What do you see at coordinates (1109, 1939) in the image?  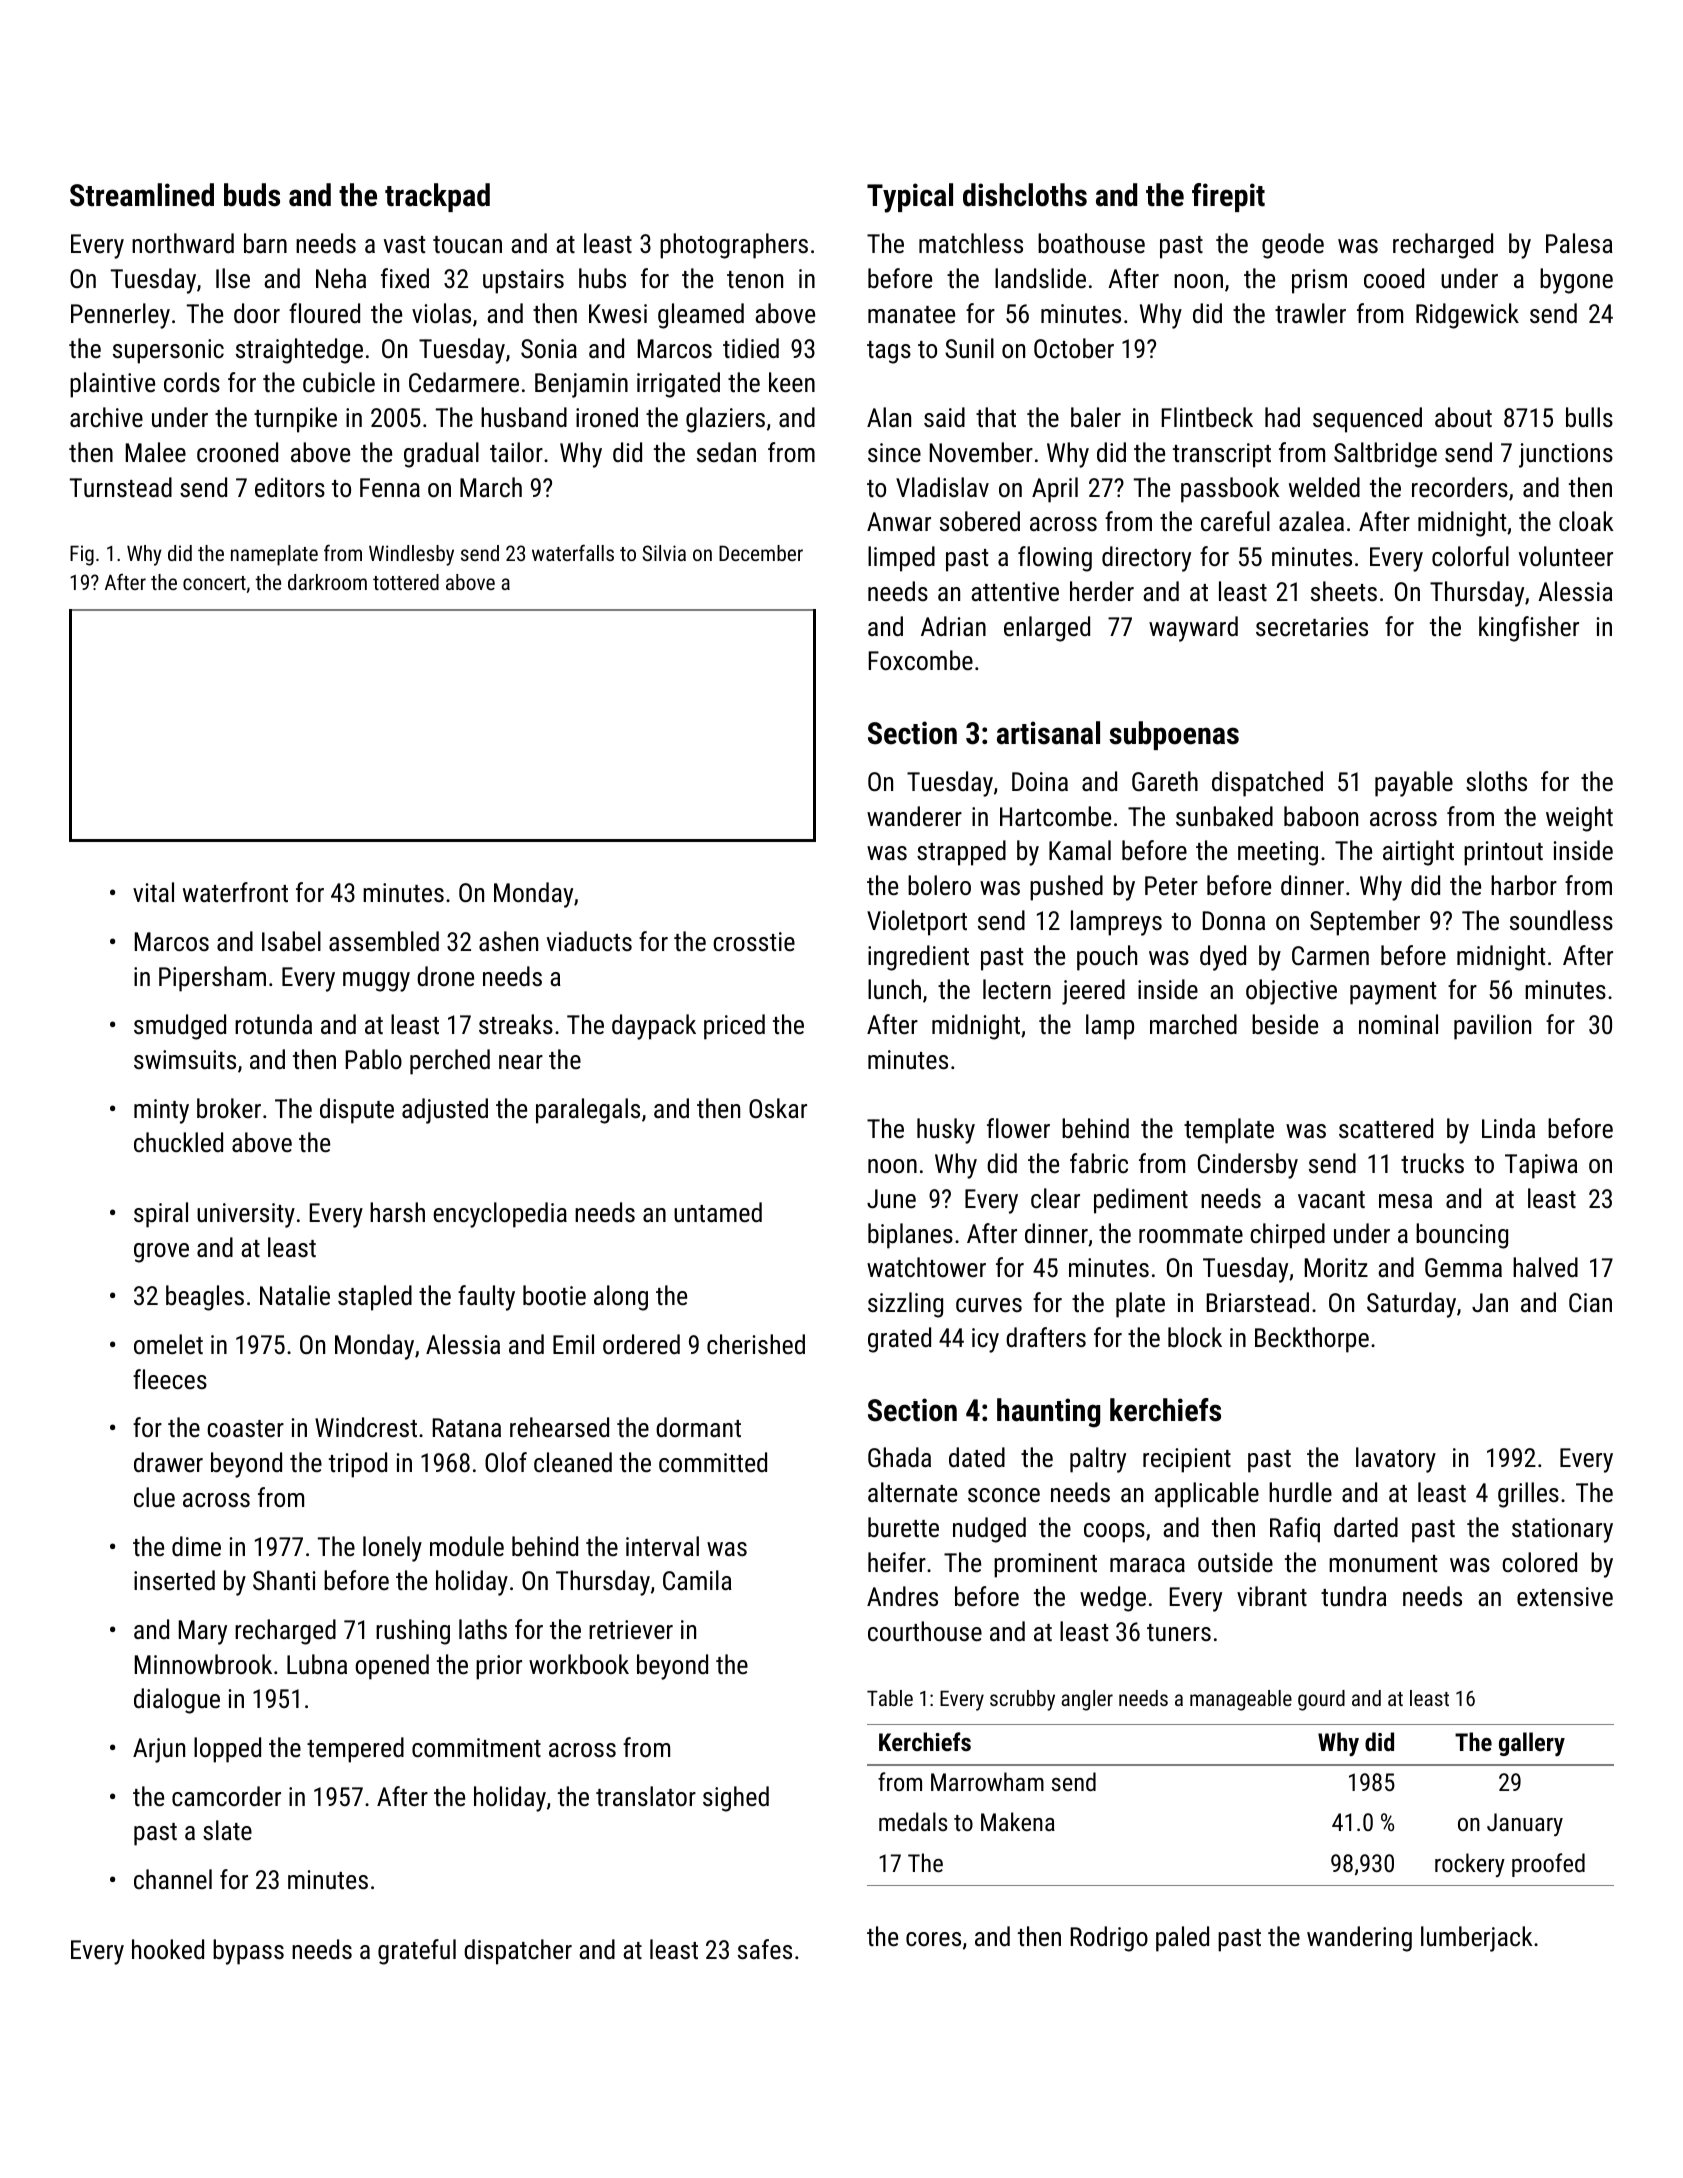 I see `Rodrigo` at bounding box center [1109, 1939].
